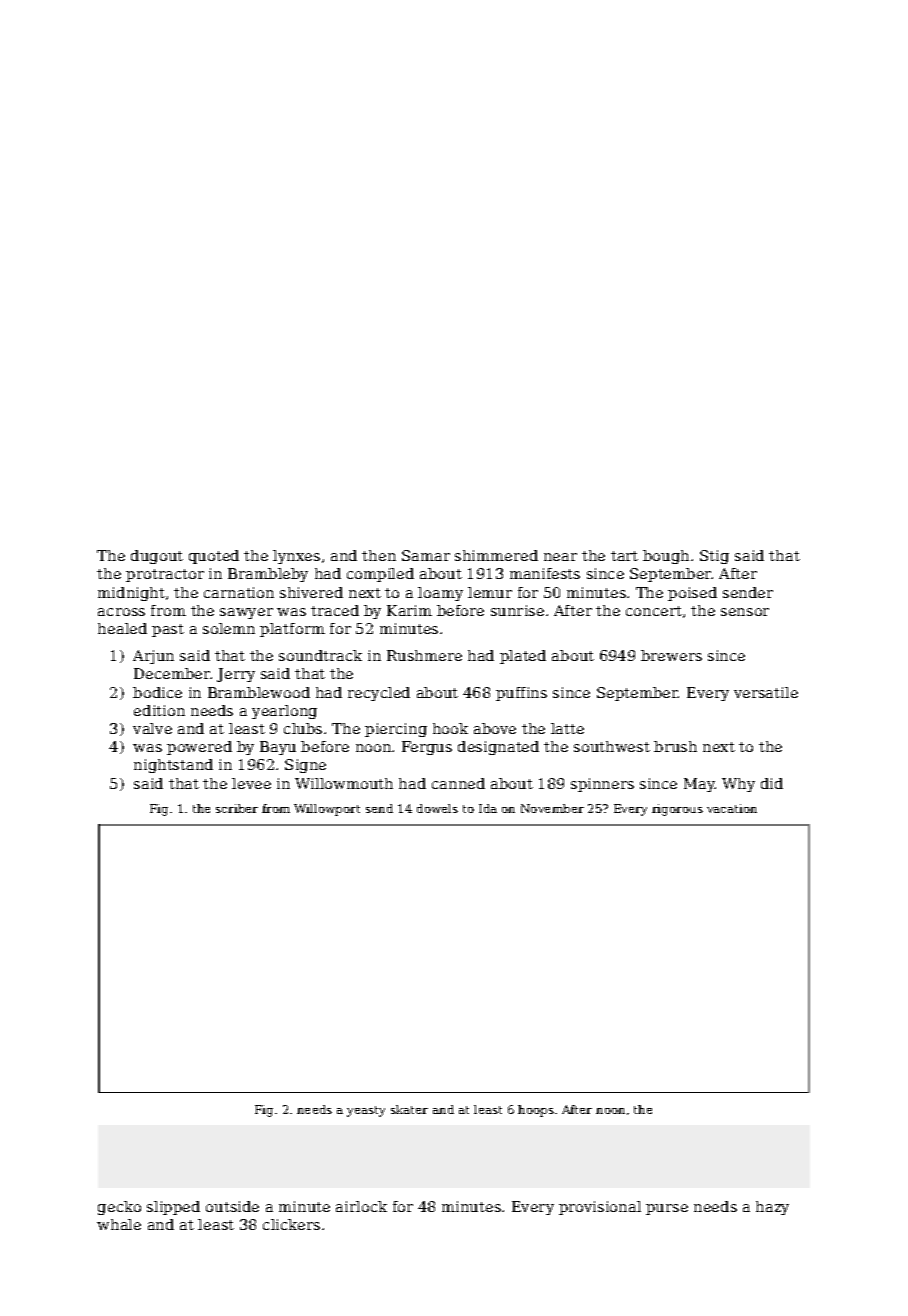 The image size is (908, 1316). I want to click on whale, so click(119, 1224).
